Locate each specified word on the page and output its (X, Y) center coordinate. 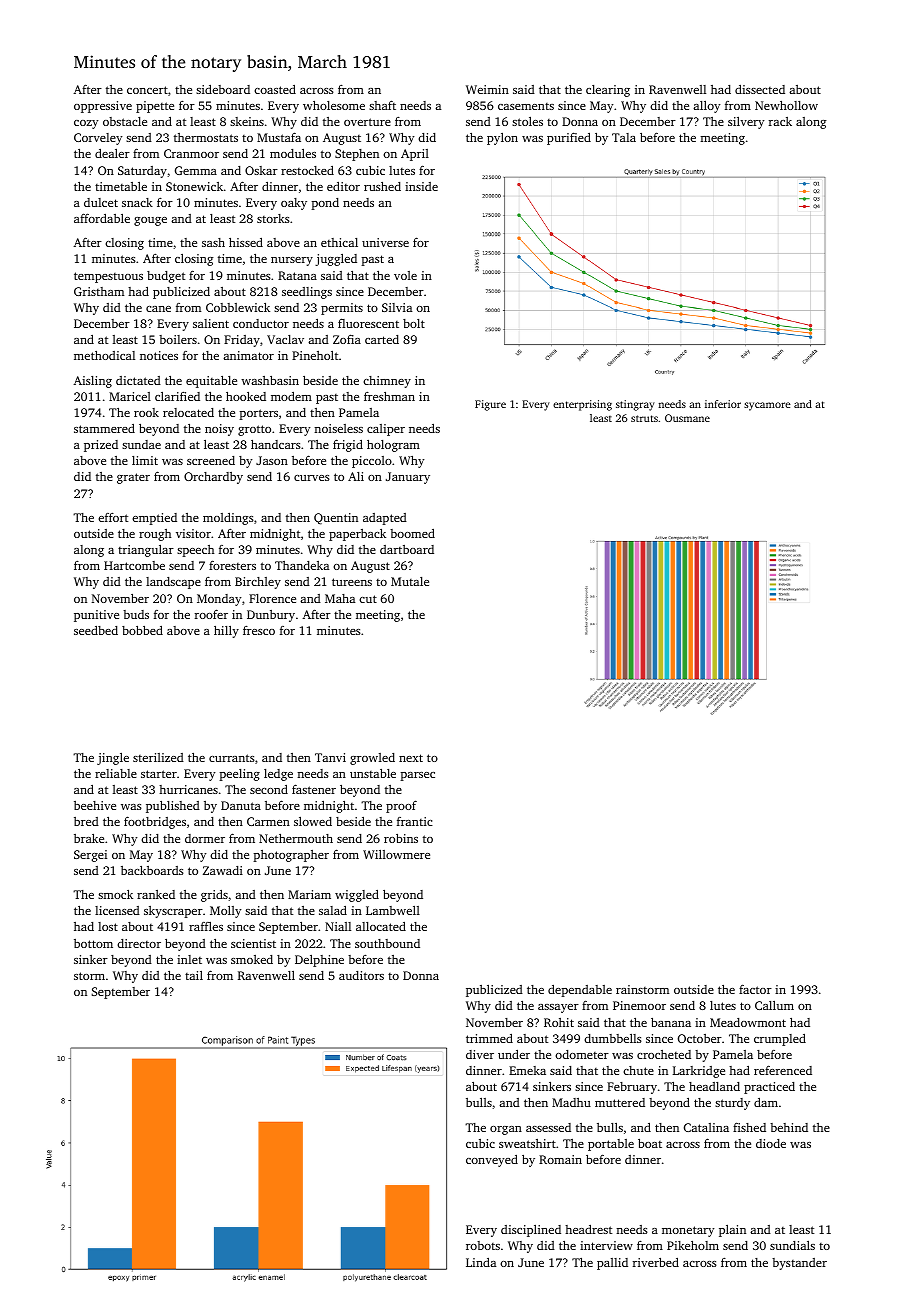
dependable (580, 990)
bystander (799, 1264)
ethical (339, 242)
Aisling (92, 382)
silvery (746, 122)
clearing (608, 91)
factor (755, 989)
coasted (275, 89)
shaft (382, 105)
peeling (239, 775)
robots (483, 1245)
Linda (481, 1262)
